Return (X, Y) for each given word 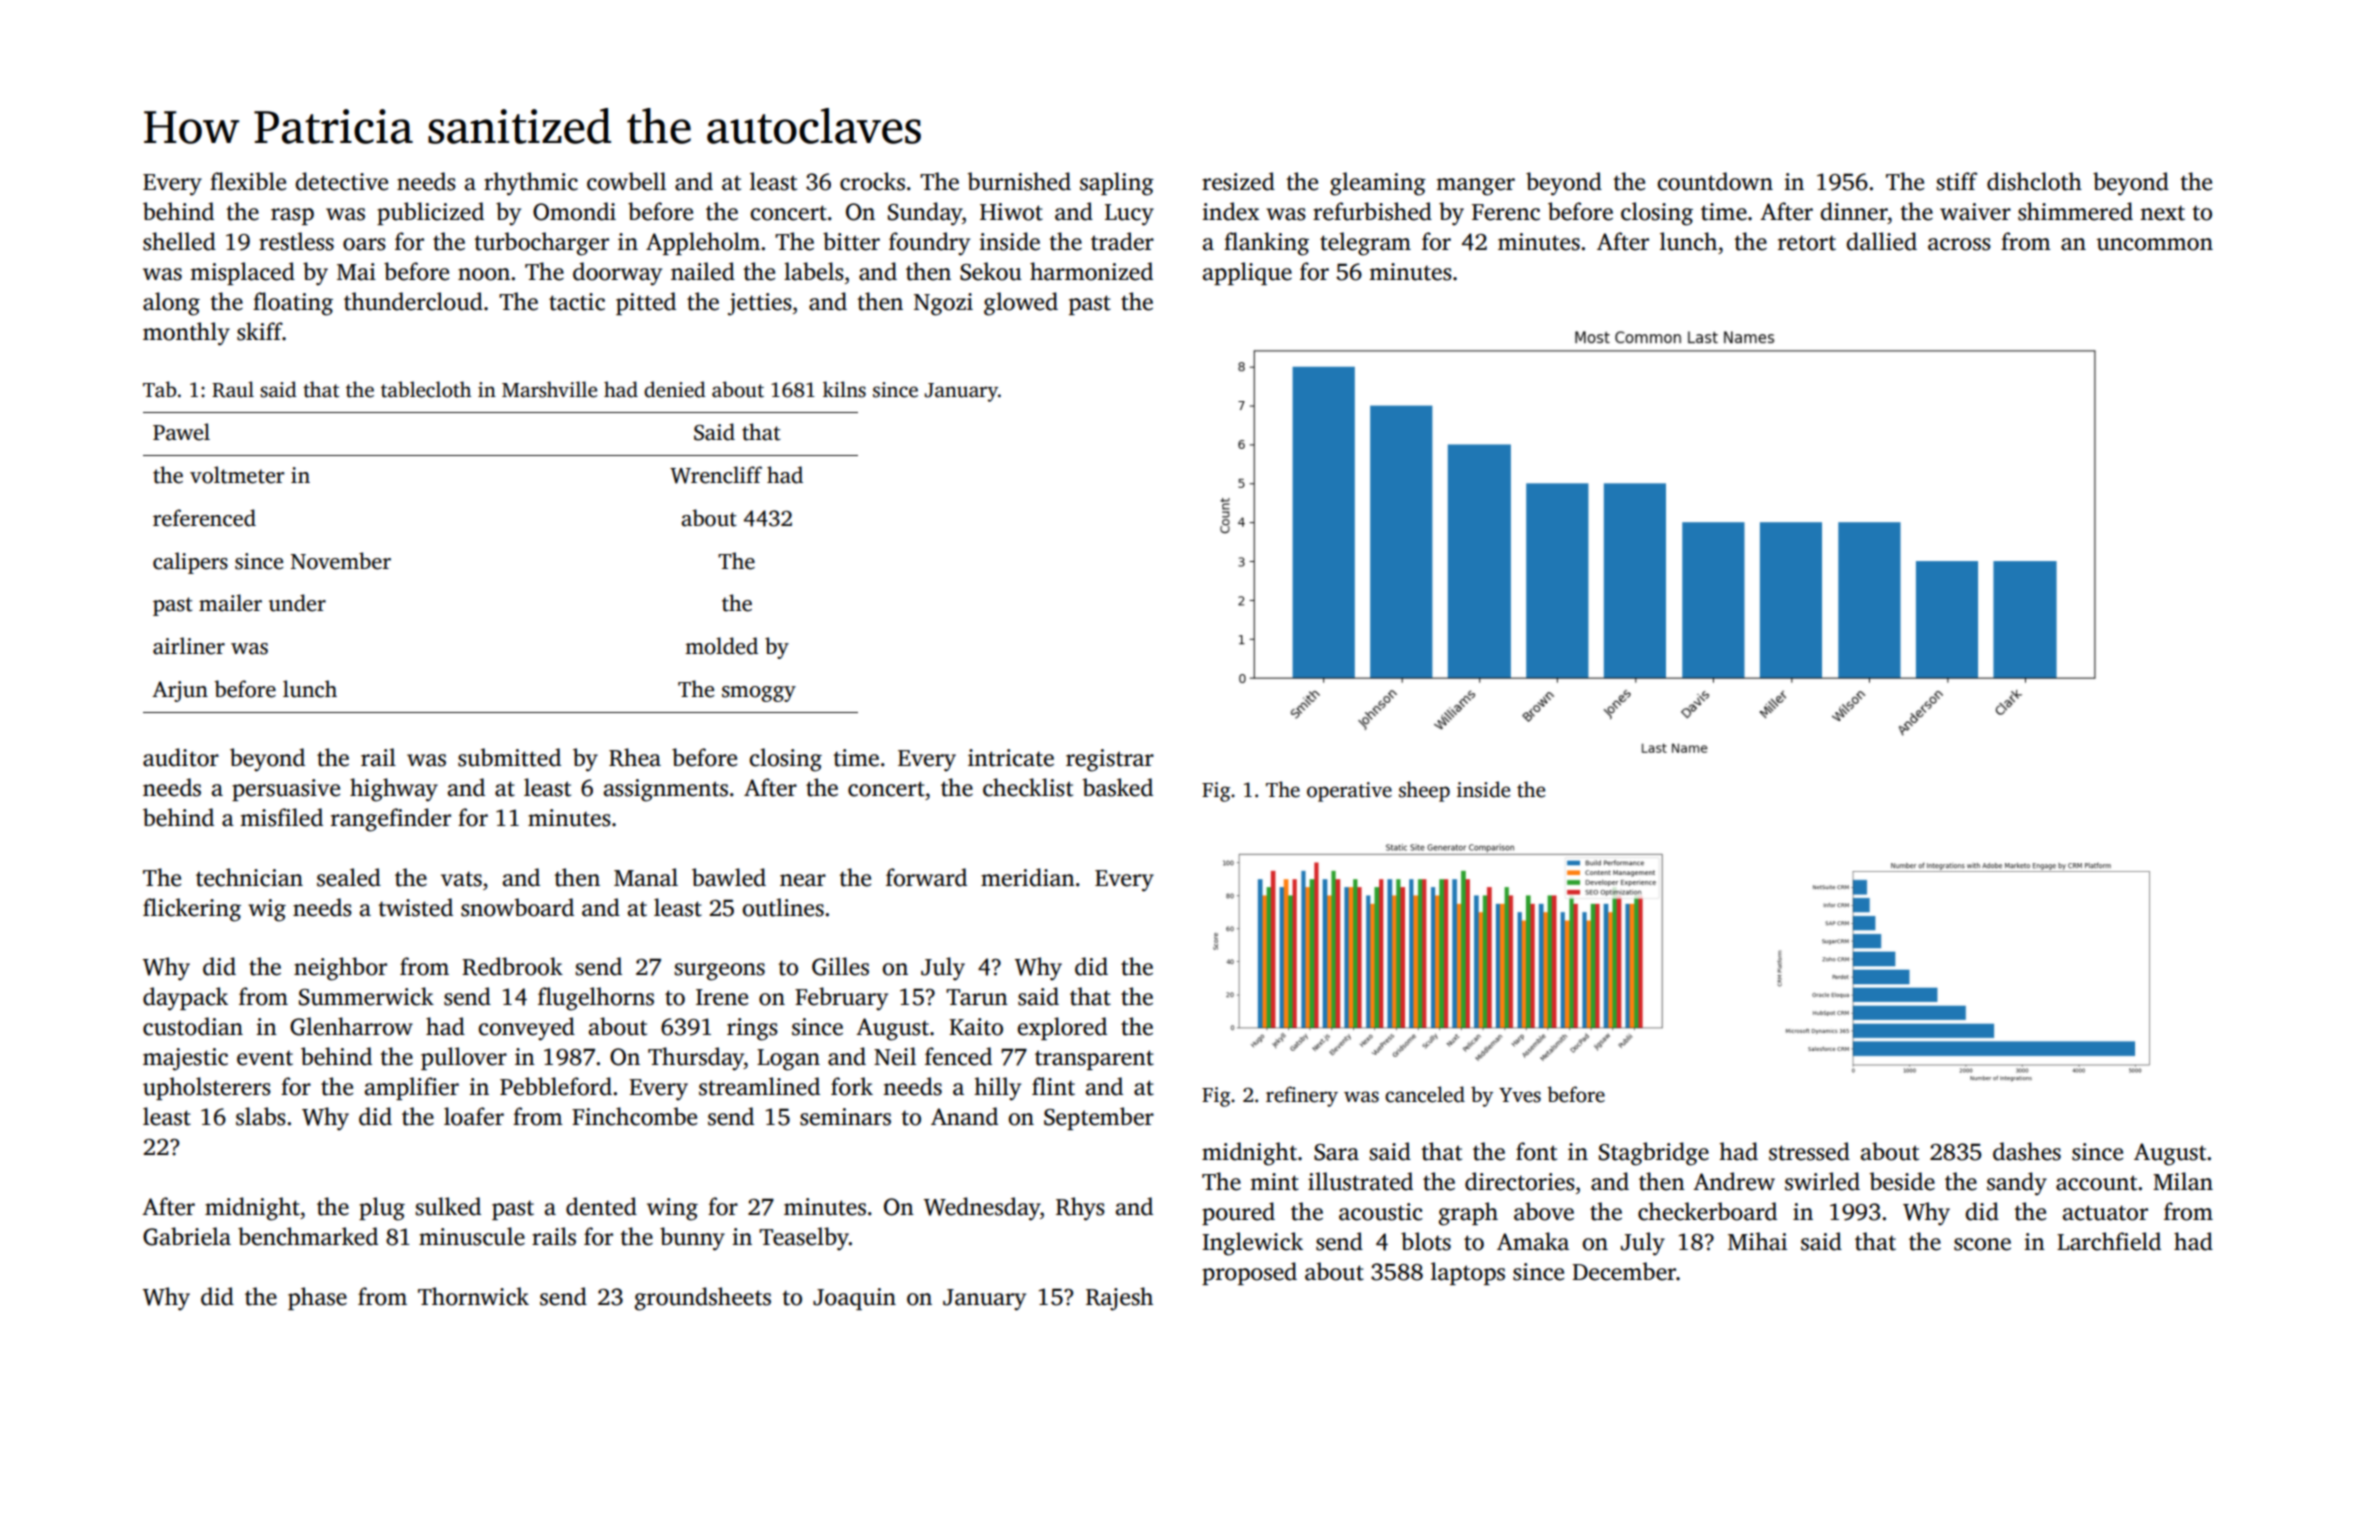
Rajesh (1119, 1299)
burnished (1019, 181)
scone (1982, 1244)
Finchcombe (634, 1116)
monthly (186, 334)
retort (1807, 243)
